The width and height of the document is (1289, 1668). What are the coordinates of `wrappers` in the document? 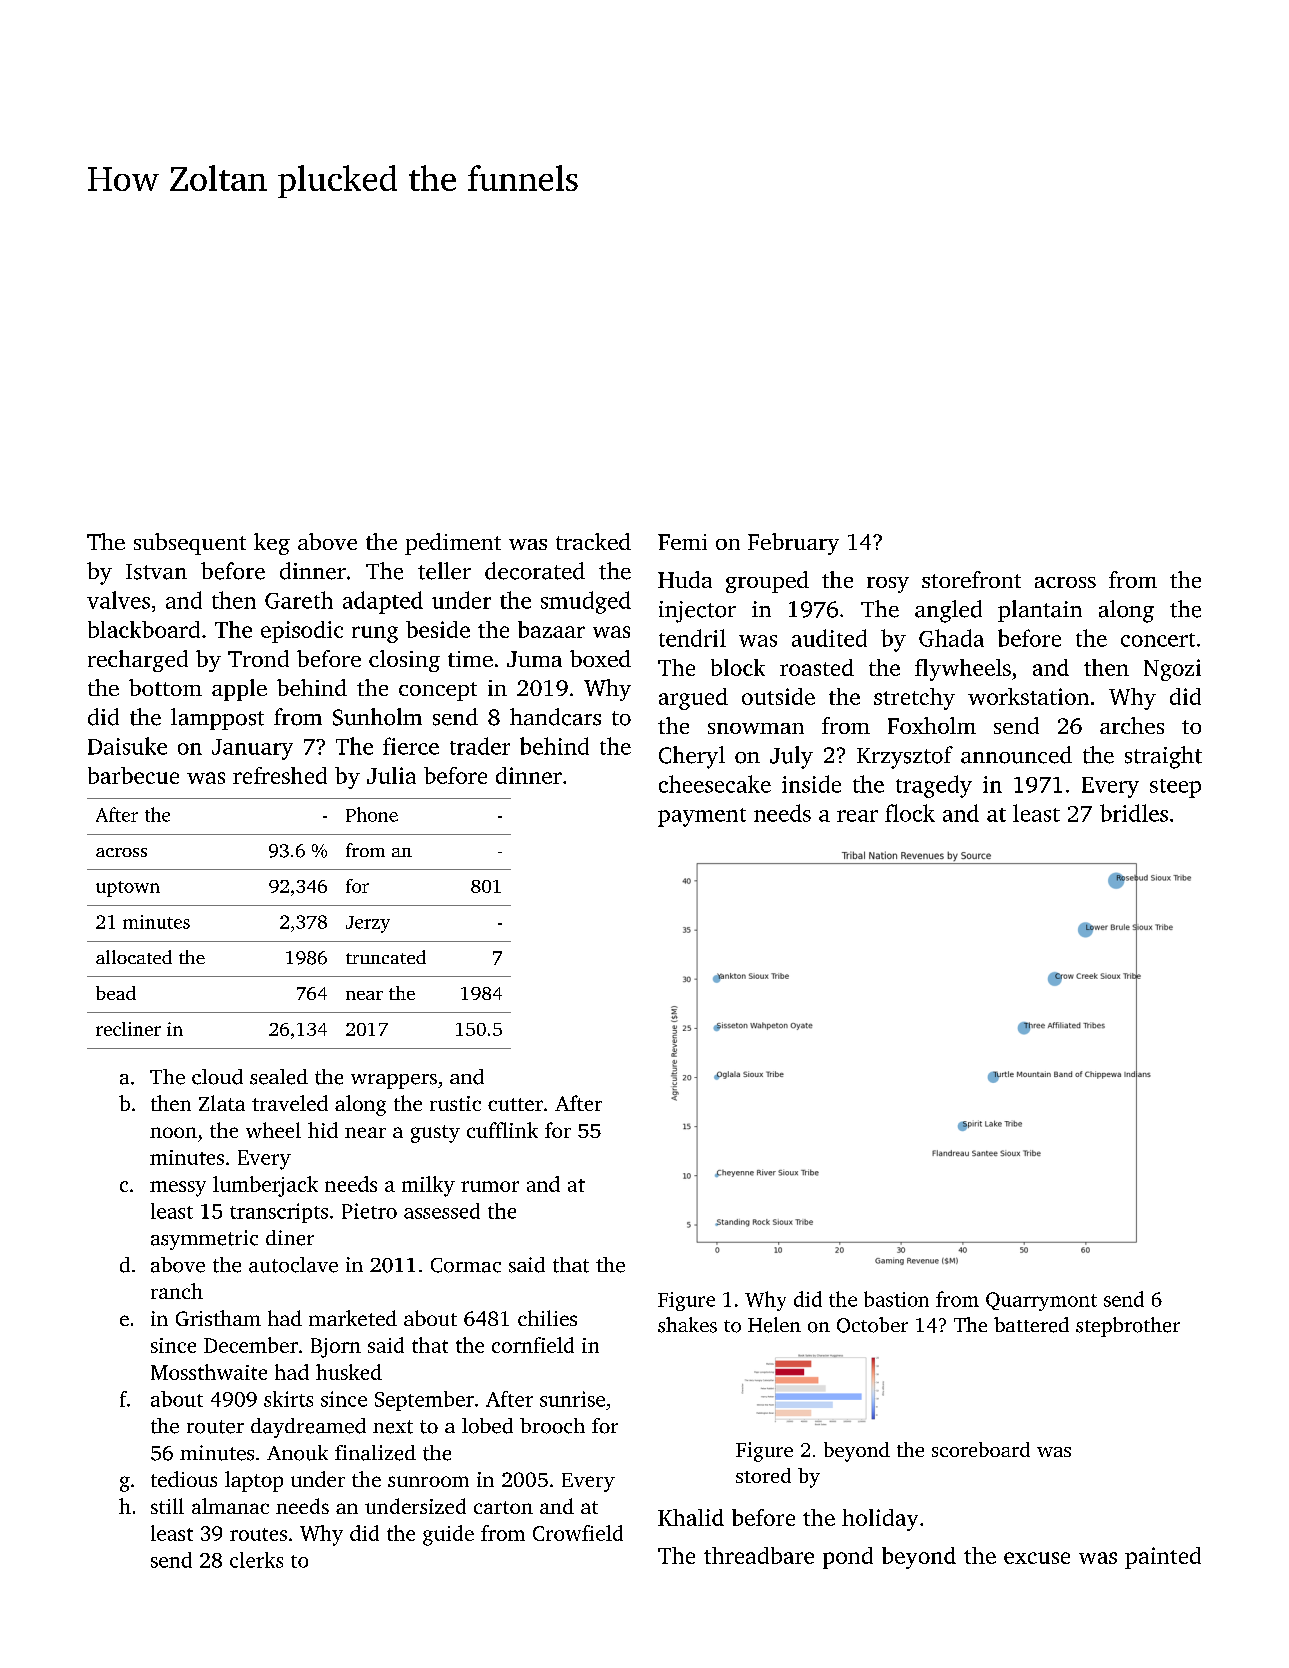 It's located at (394, 1081).
